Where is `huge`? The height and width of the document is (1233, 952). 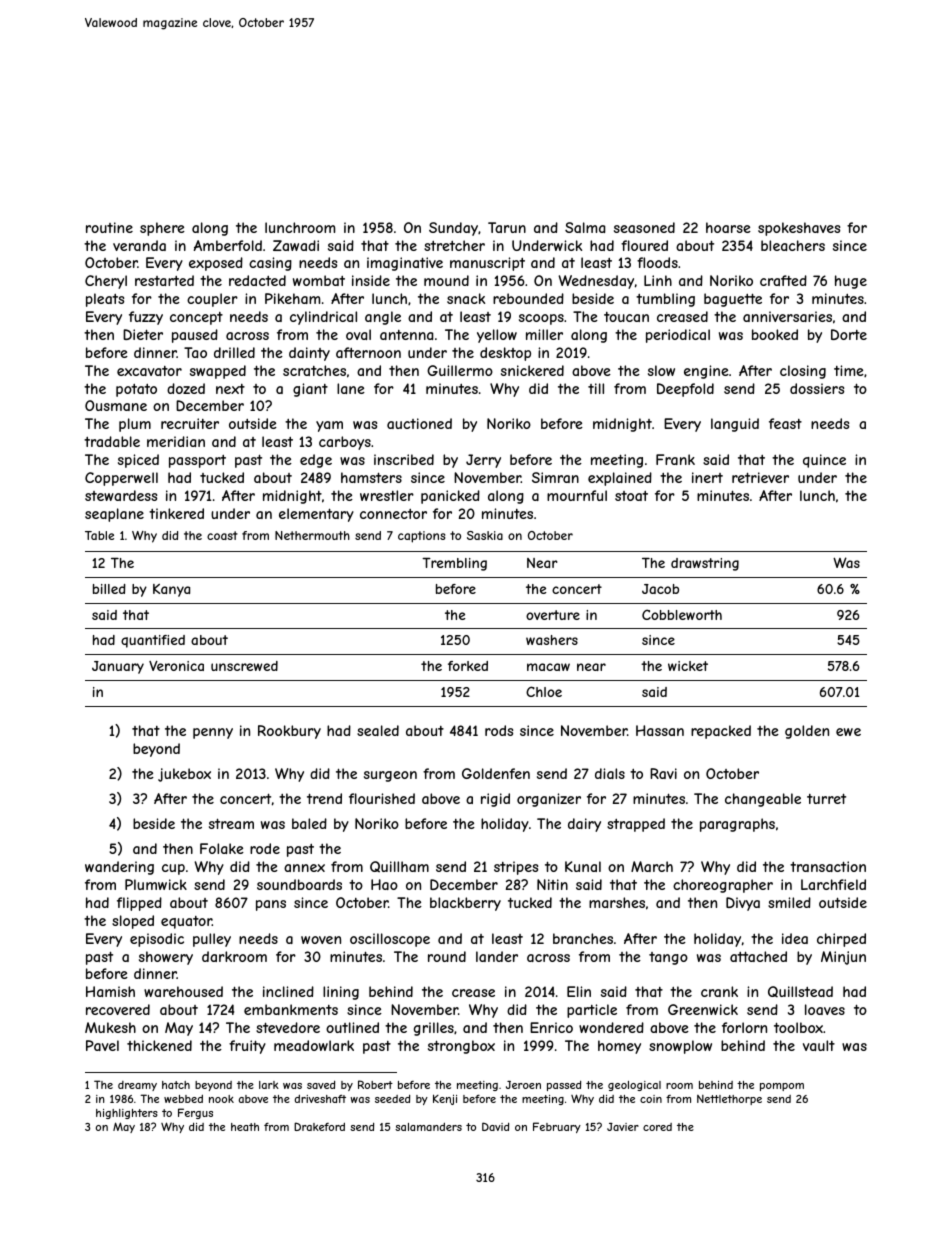
huge is located at coordinates (851, 282).
